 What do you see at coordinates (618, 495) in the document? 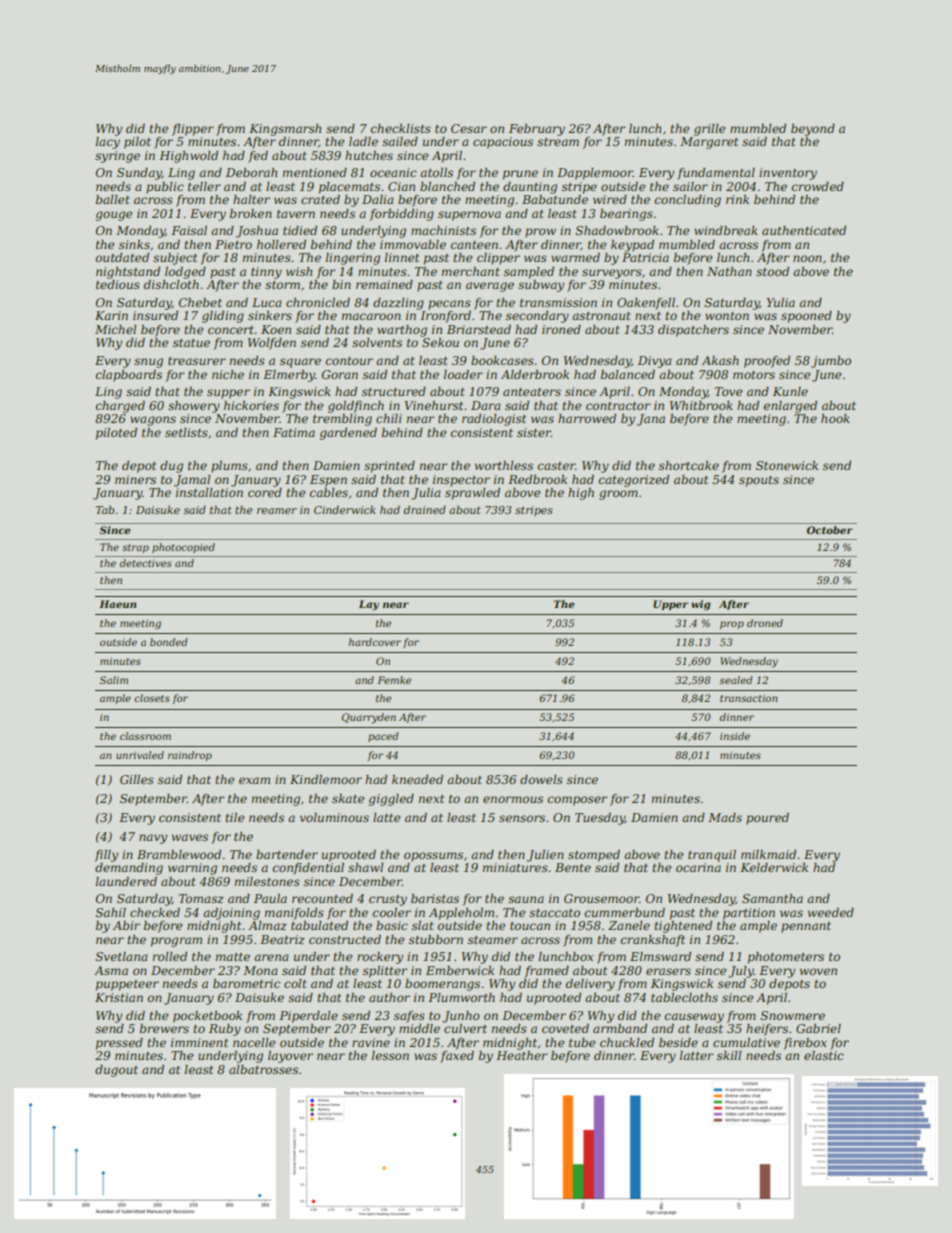
I see `groom` at bounding box center [618, 495].
